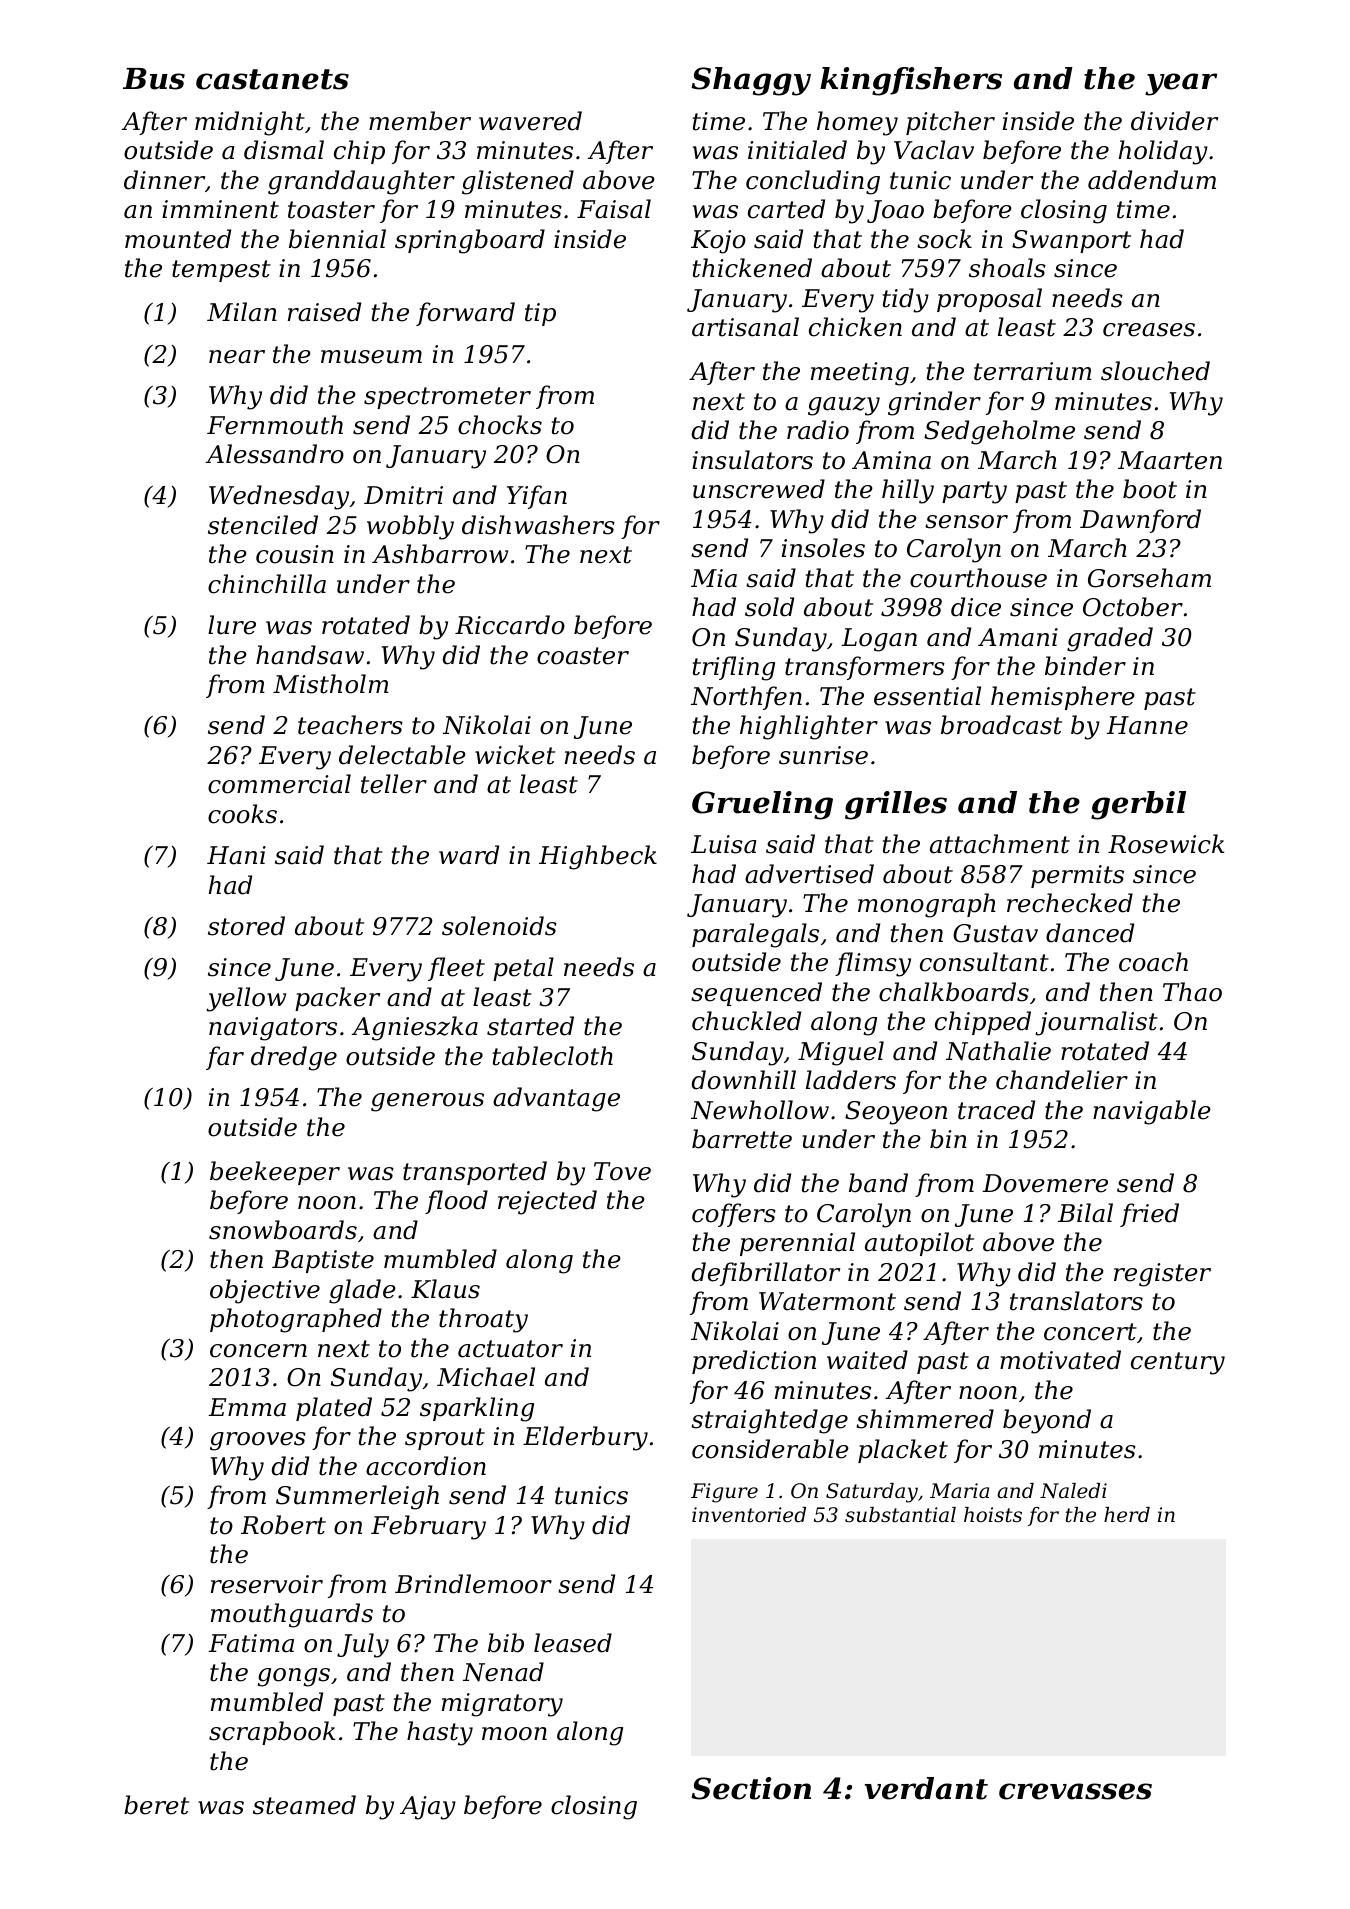  I want to click on Hanne, so click(1147, 725).
